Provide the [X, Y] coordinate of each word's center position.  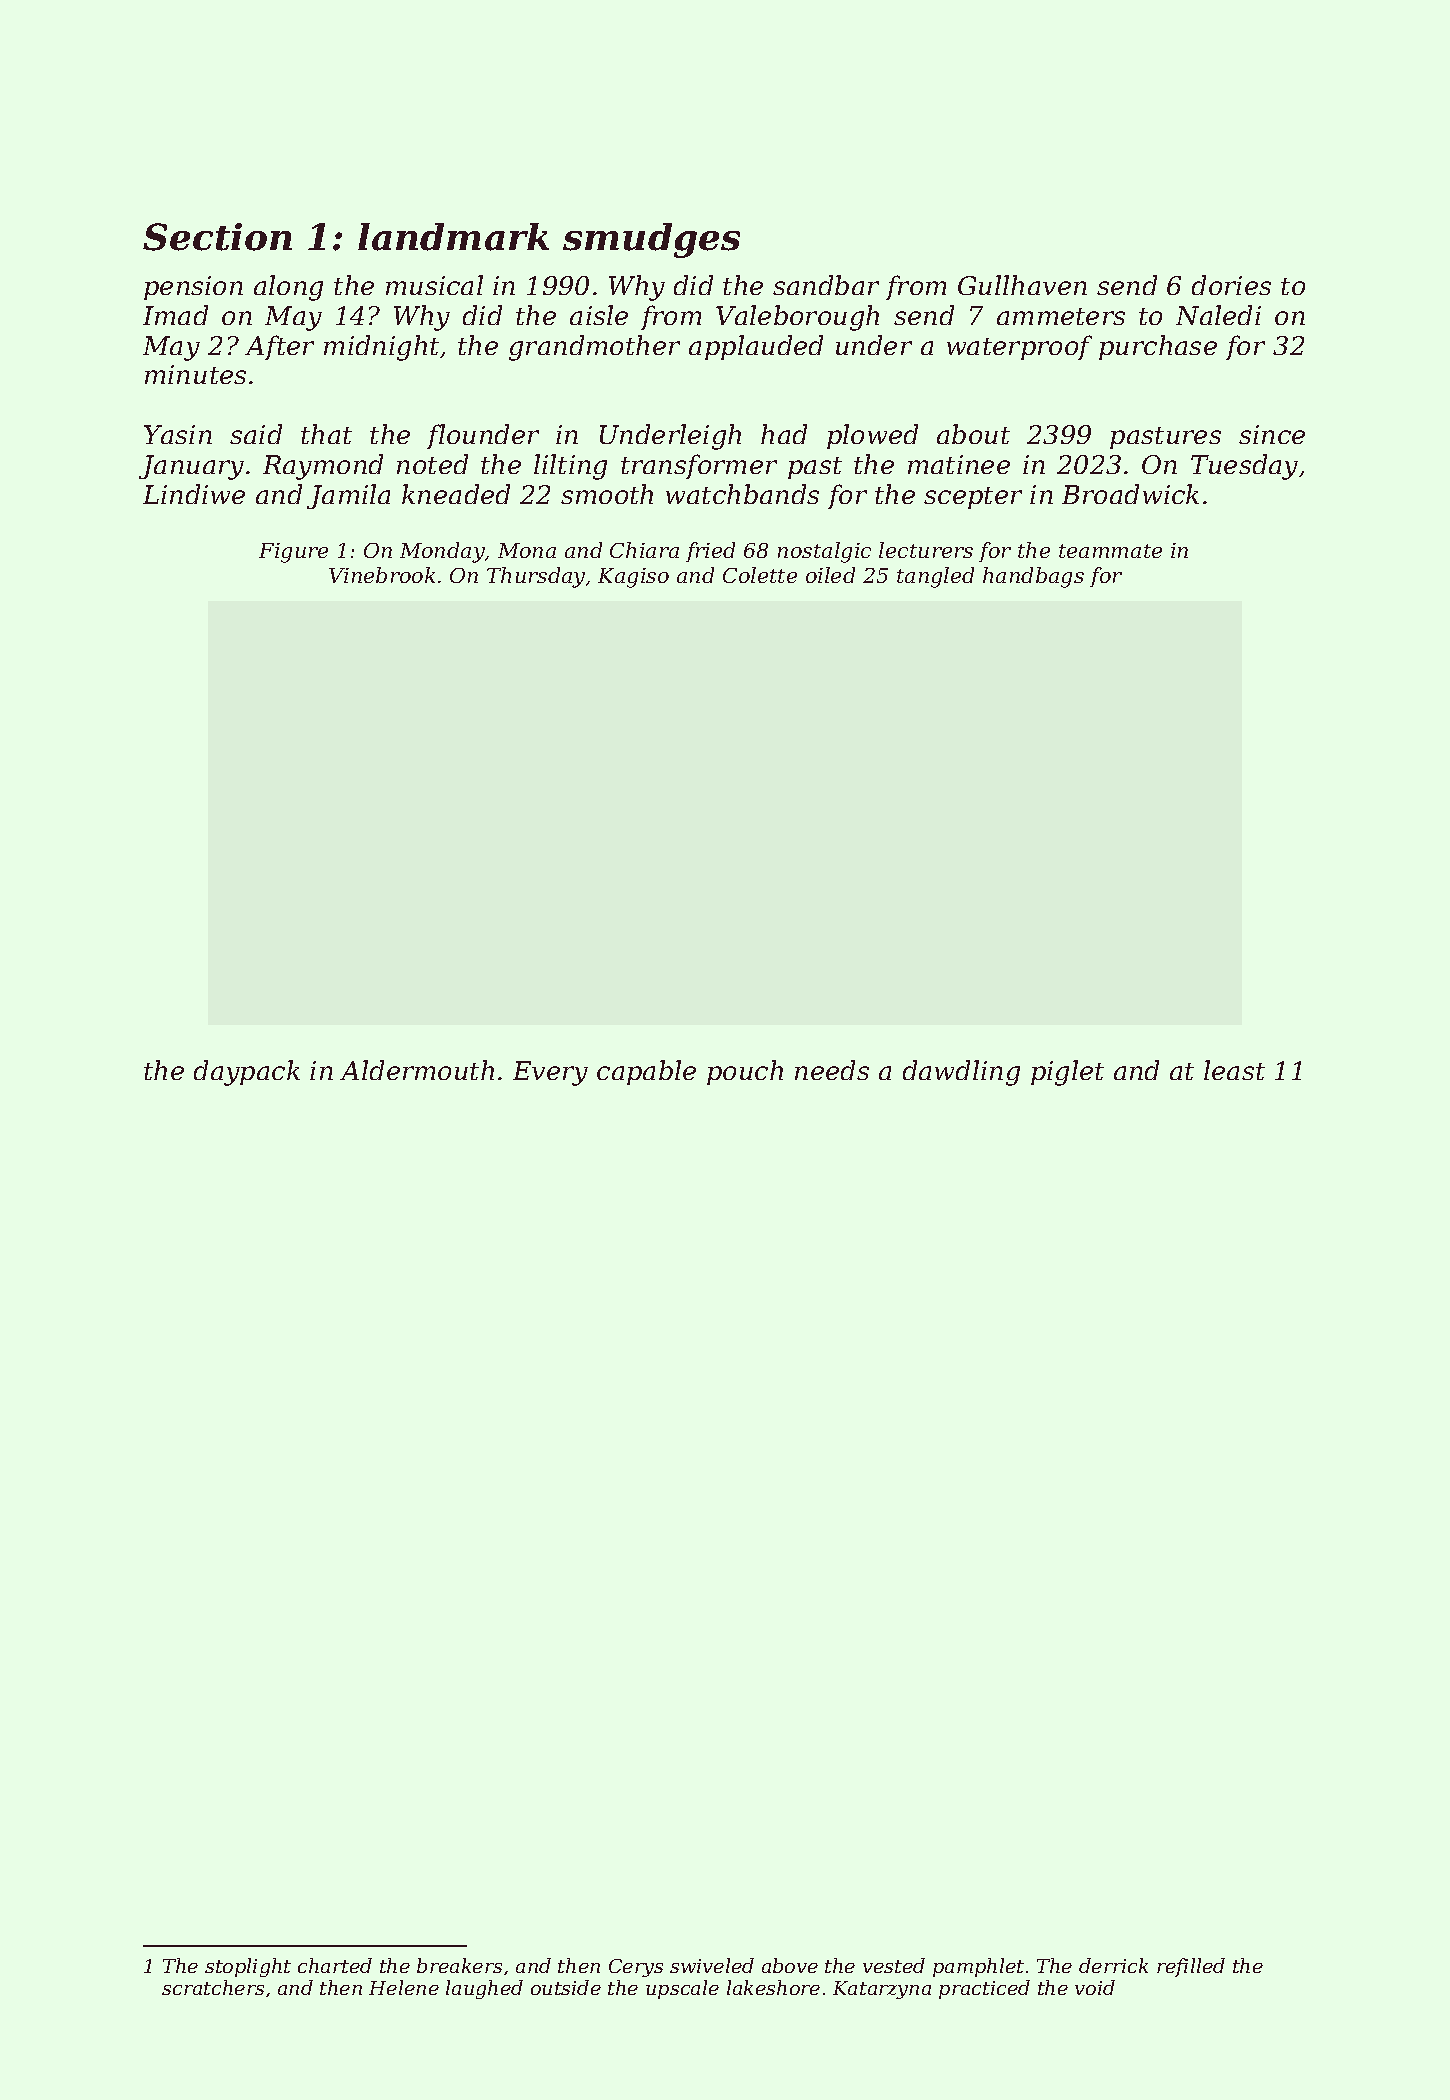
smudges [651, 240]
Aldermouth [417, 1070]
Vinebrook [382, 575]
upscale [682, 1989]
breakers [459, 1965]
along [288, 288]
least [1234, 1070]
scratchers [213, 1987]
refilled [1191, 1967]
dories [1231, 285]
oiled [830, 575]
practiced [984, 1989]
